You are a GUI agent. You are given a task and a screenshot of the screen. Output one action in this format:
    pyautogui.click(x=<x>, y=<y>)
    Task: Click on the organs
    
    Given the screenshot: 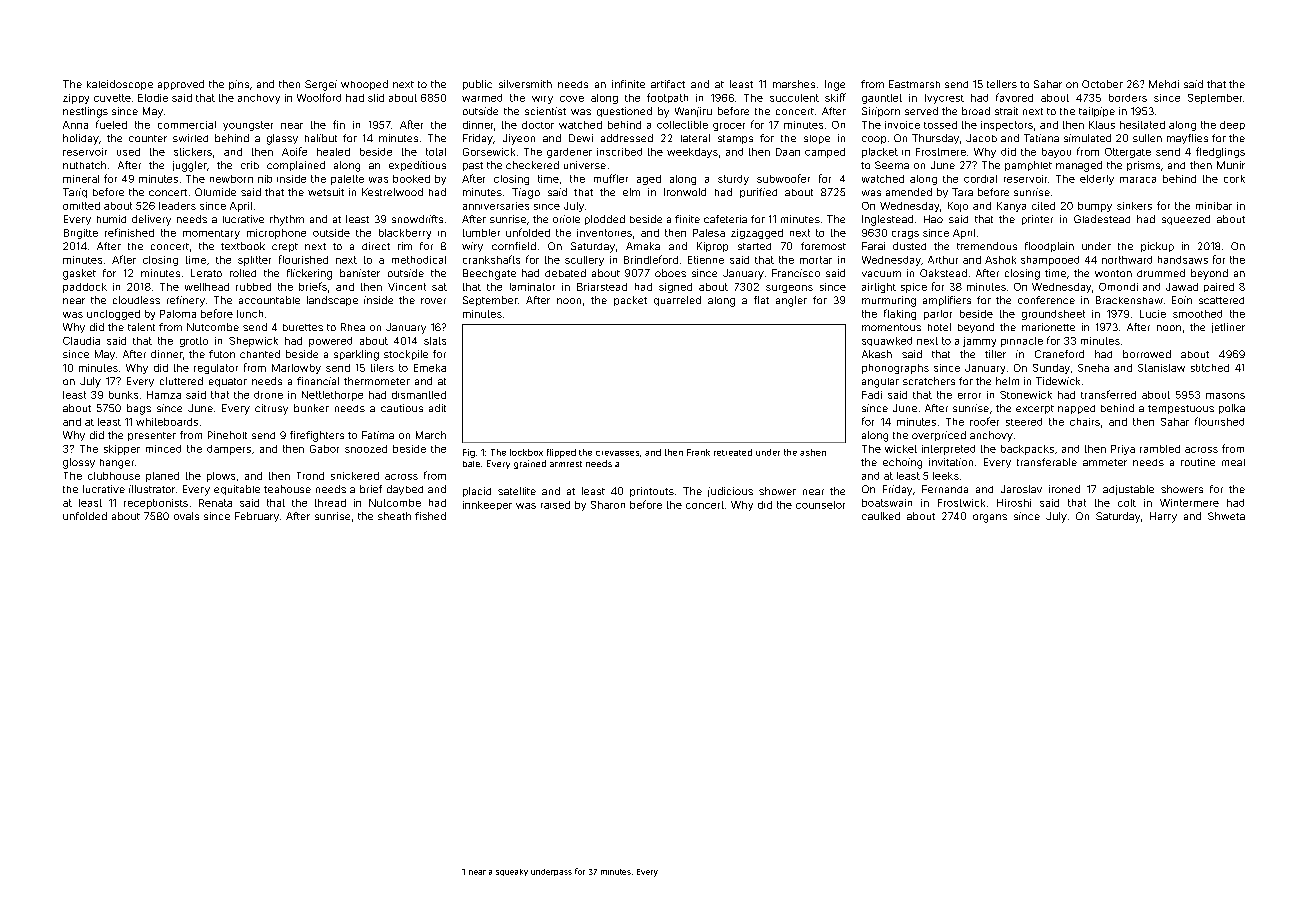 What is the action you would take?
    pyautogui.click(x=990, y=518)
